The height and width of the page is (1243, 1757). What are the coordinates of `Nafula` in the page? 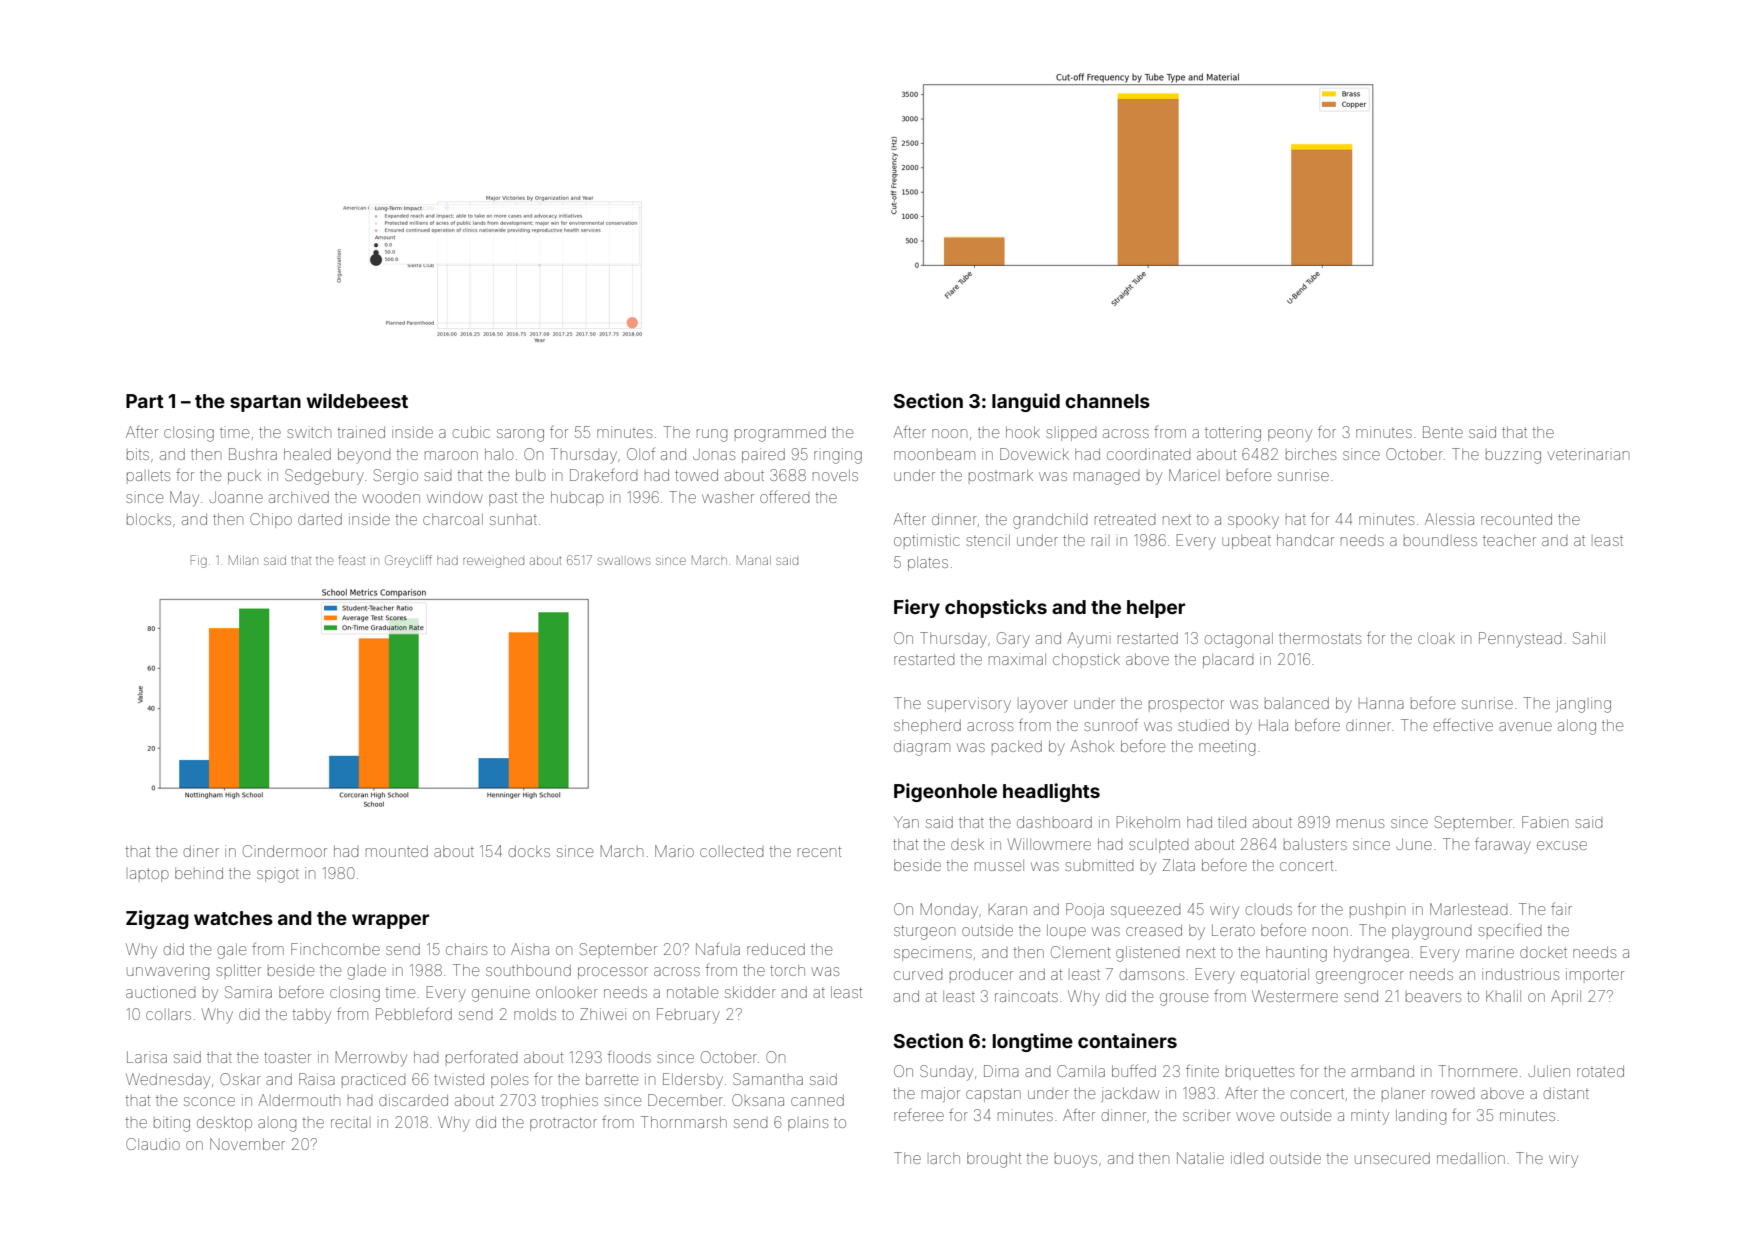 It's located at (718, 949).
